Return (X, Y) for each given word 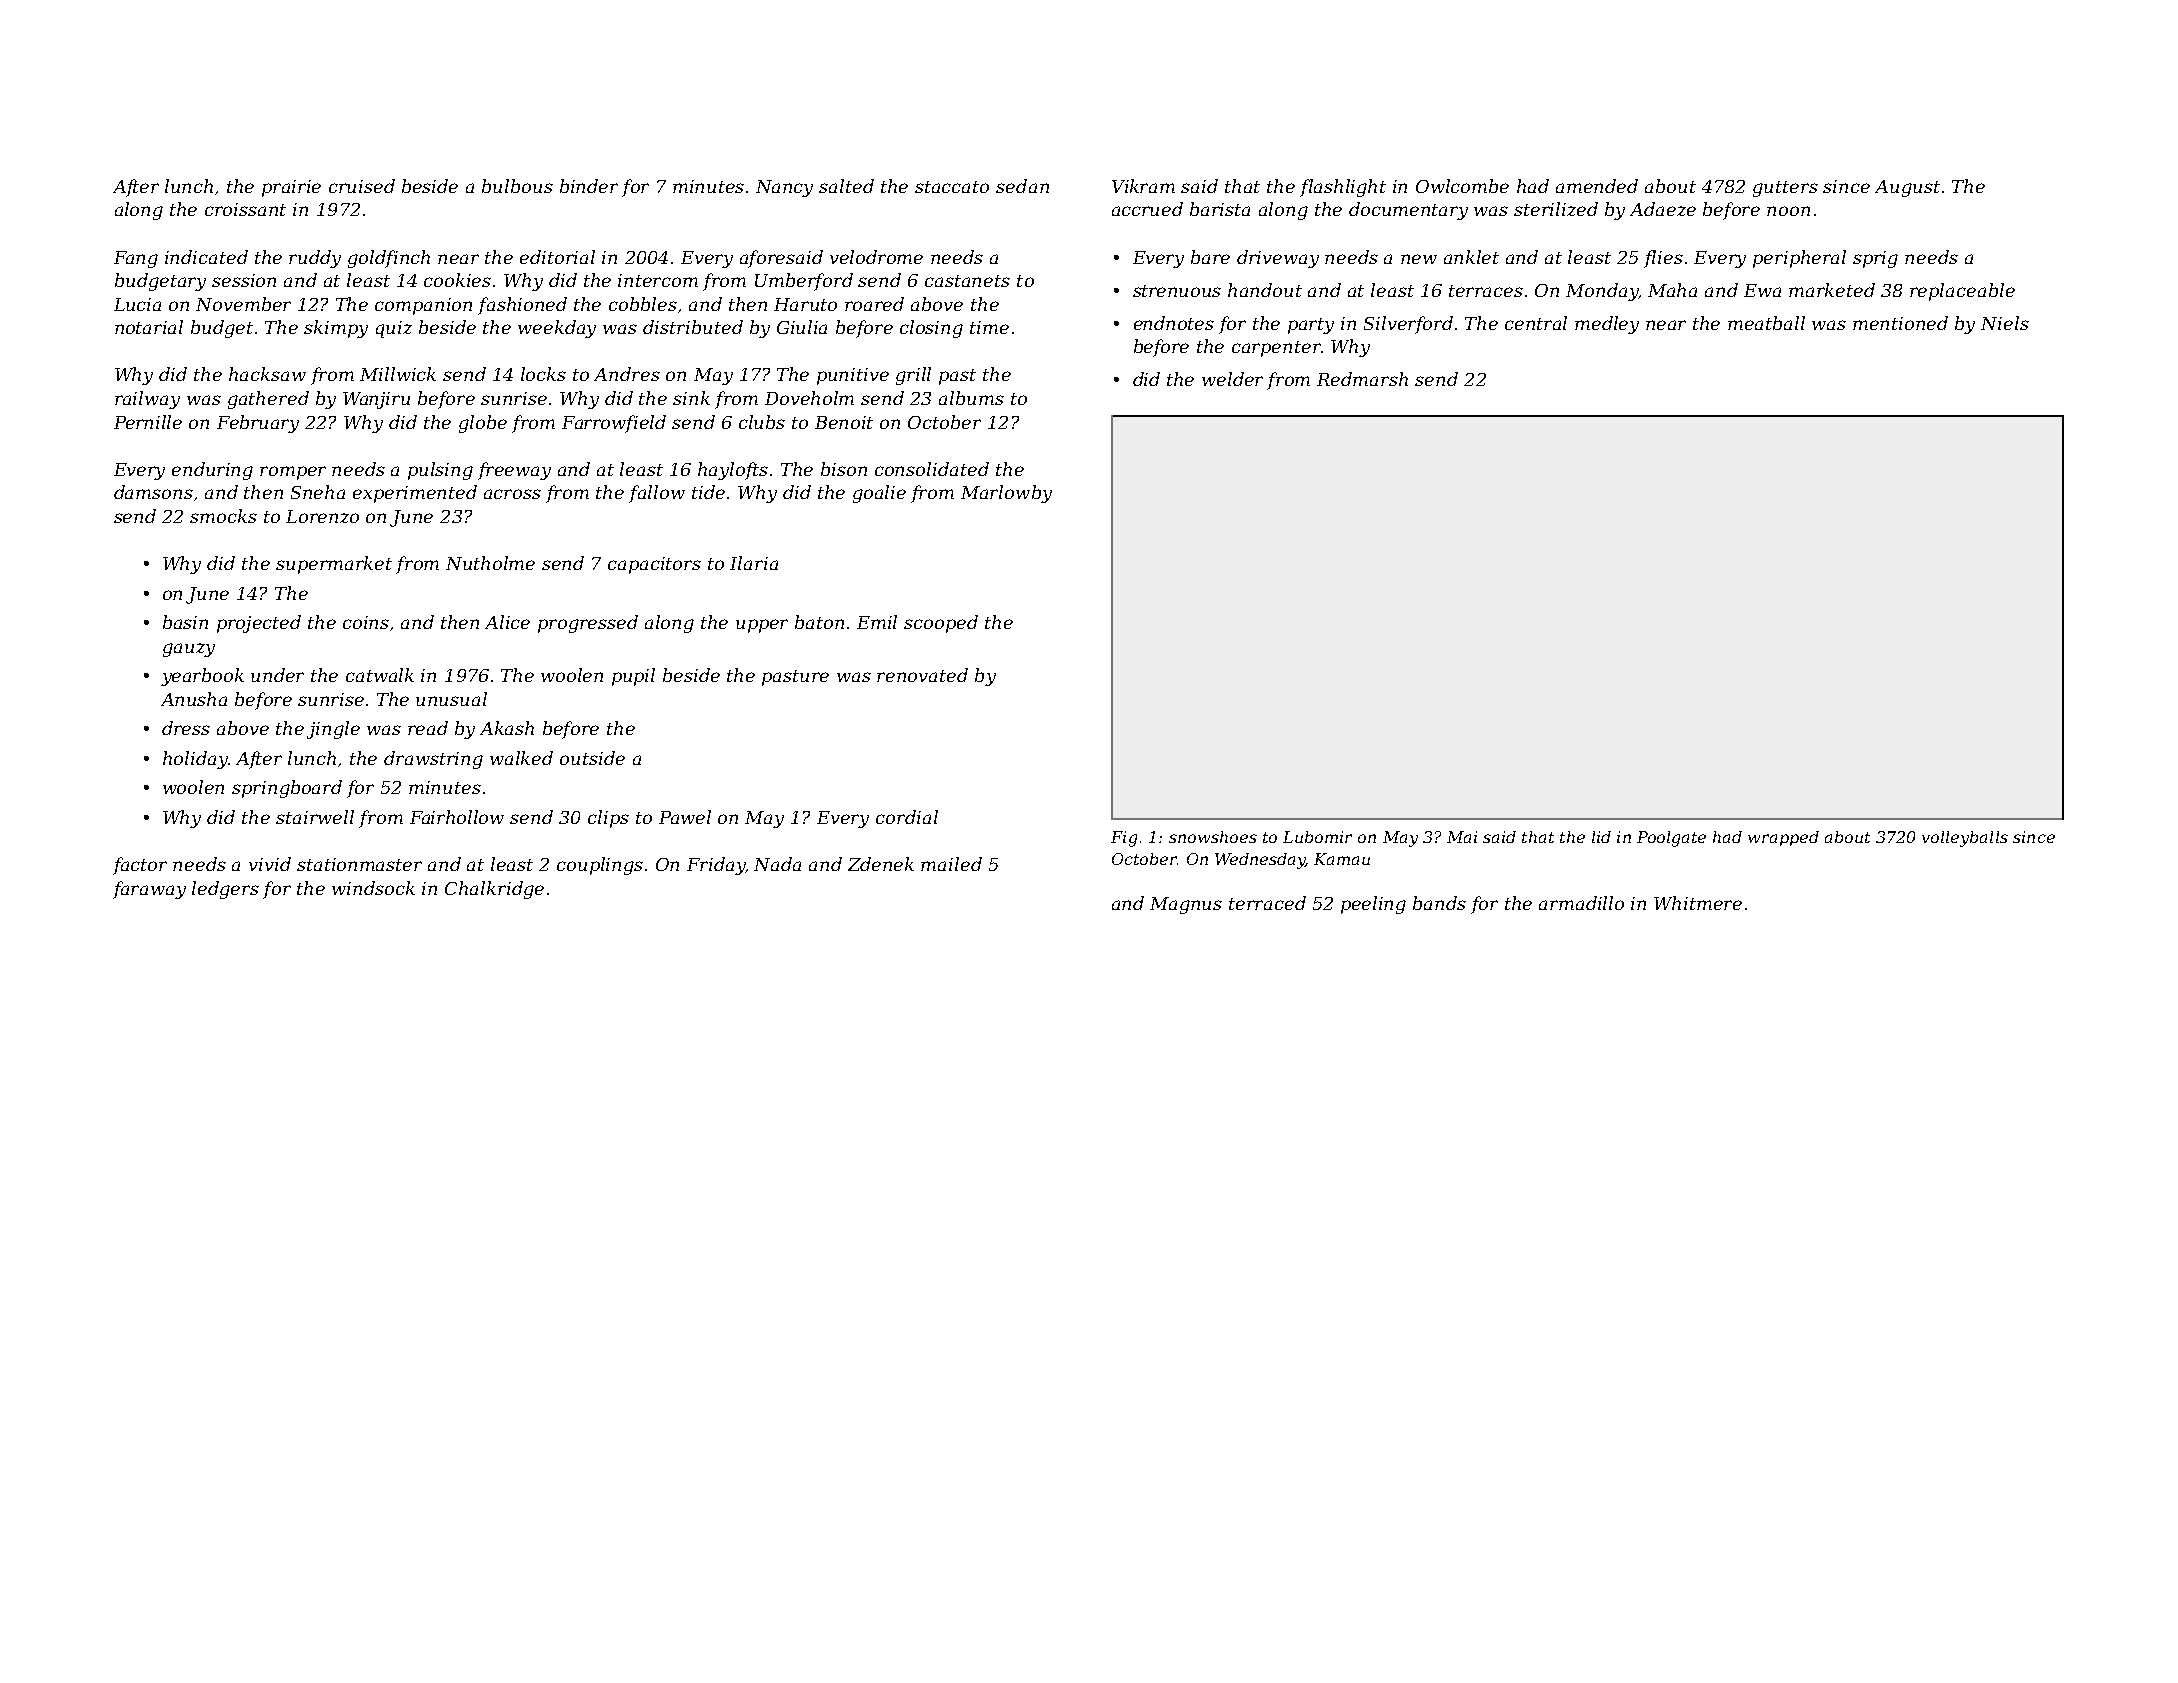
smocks (223, 516)
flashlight (1343, 188)
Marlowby (1006, 494)
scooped (941, 624)
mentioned (1900, 323)
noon (1788, 211)
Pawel (685, 817)
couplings (600, 866)
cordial (907, 817)
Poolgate (1671, 839)
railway (147, 400)
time (989, 327)
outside (592, 758)
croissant (245, 209)
